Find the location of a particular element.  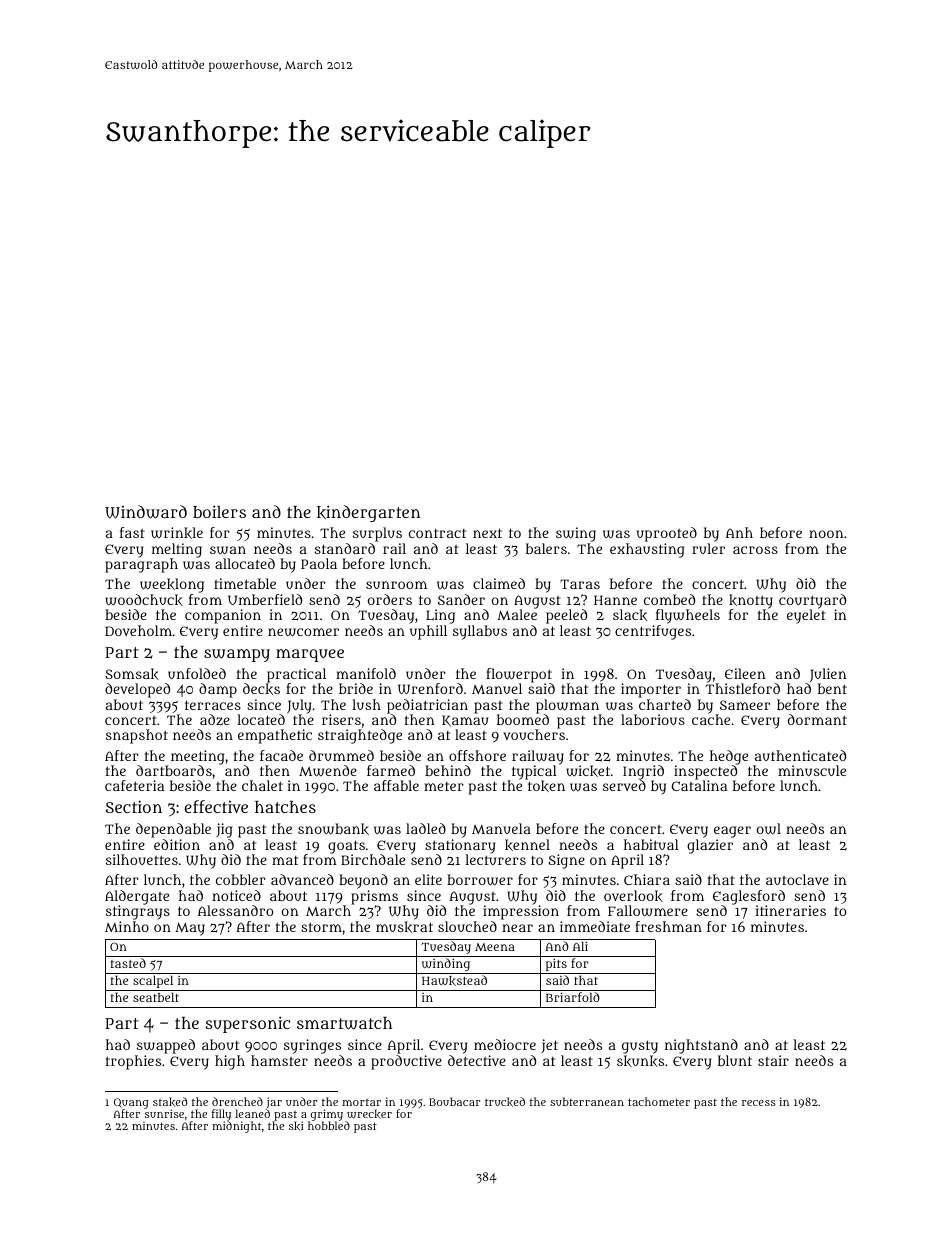

autoclave is located at coordinates (797, 879).
